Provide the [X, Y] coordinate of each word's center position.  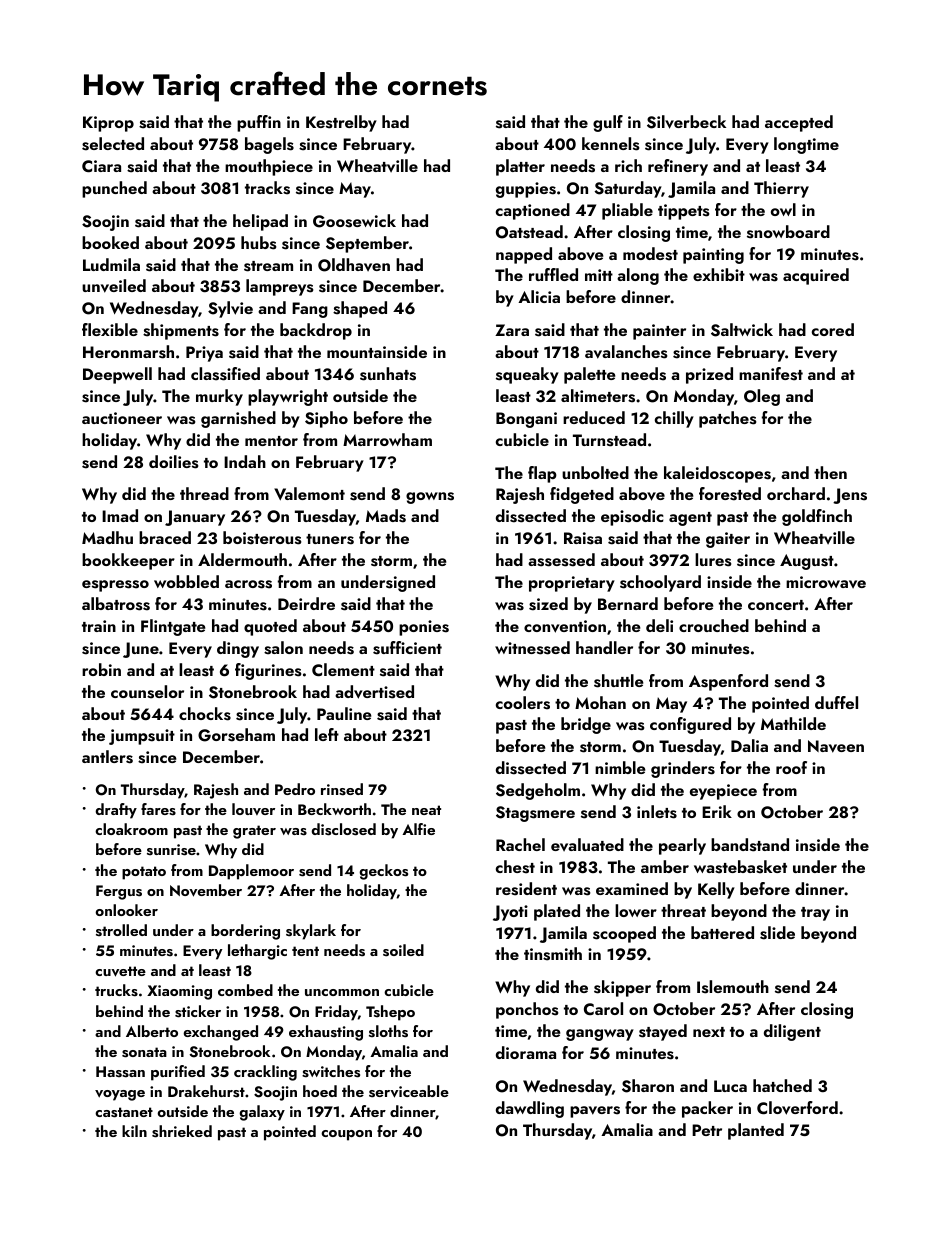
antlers [107, 757]
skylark [311, 932]
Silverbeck [686, 122]
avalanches [626, 352]
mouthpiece [269, 167]
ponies [424, 628]
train [99, 626]
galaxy [262, 1113]
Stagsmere [535, 814]
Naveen [836, 746]
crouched [714, 625]
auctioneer [122, 418]
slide [777, 933]
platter [520, 167]
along [638, 276]
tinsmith [553, 954]
